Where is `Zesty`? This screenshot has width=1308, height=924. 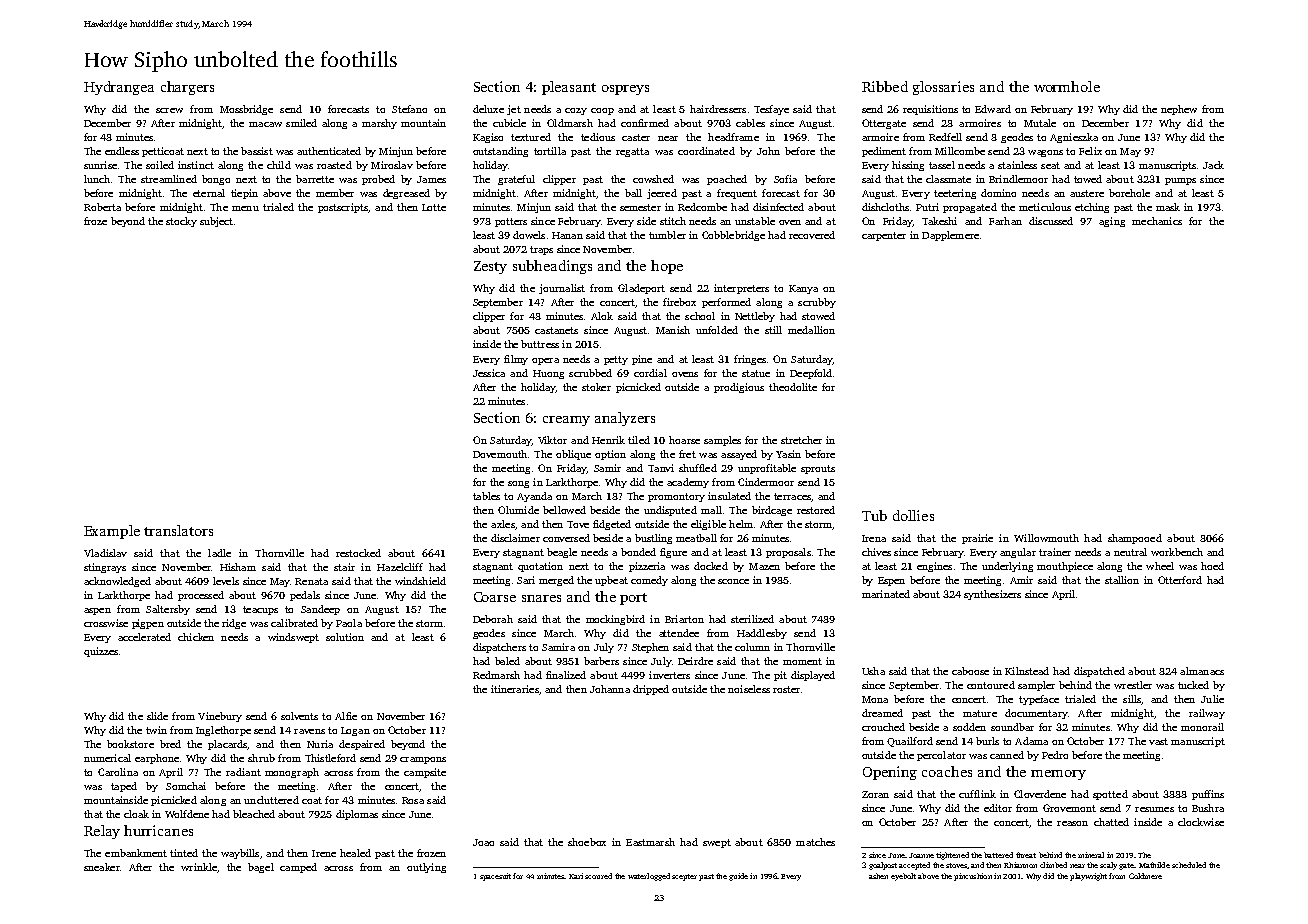 Zesty is located at coordinates (490, 267).
